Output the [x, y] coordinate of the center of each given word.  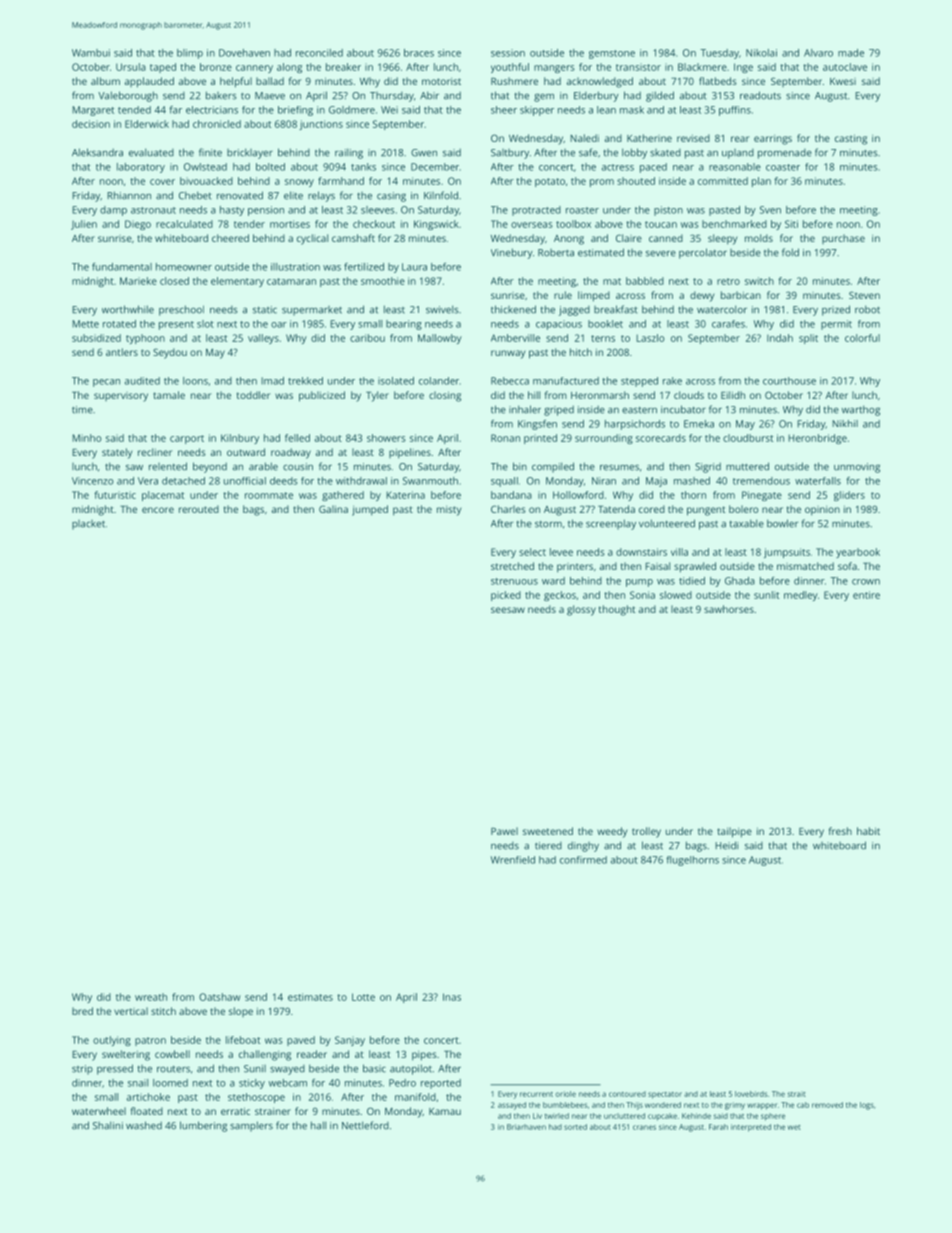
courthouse [789, 381]
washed [144, 1125]
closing [445, 396]
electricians [212, 110]
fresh [840, 831]
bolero [743, 509]
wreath [151, 997]
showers [386, 438]
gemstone [612, 54]
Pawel [504, 831]
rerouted [199, 509]
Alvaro [818, 53]
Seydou [170, 353]
